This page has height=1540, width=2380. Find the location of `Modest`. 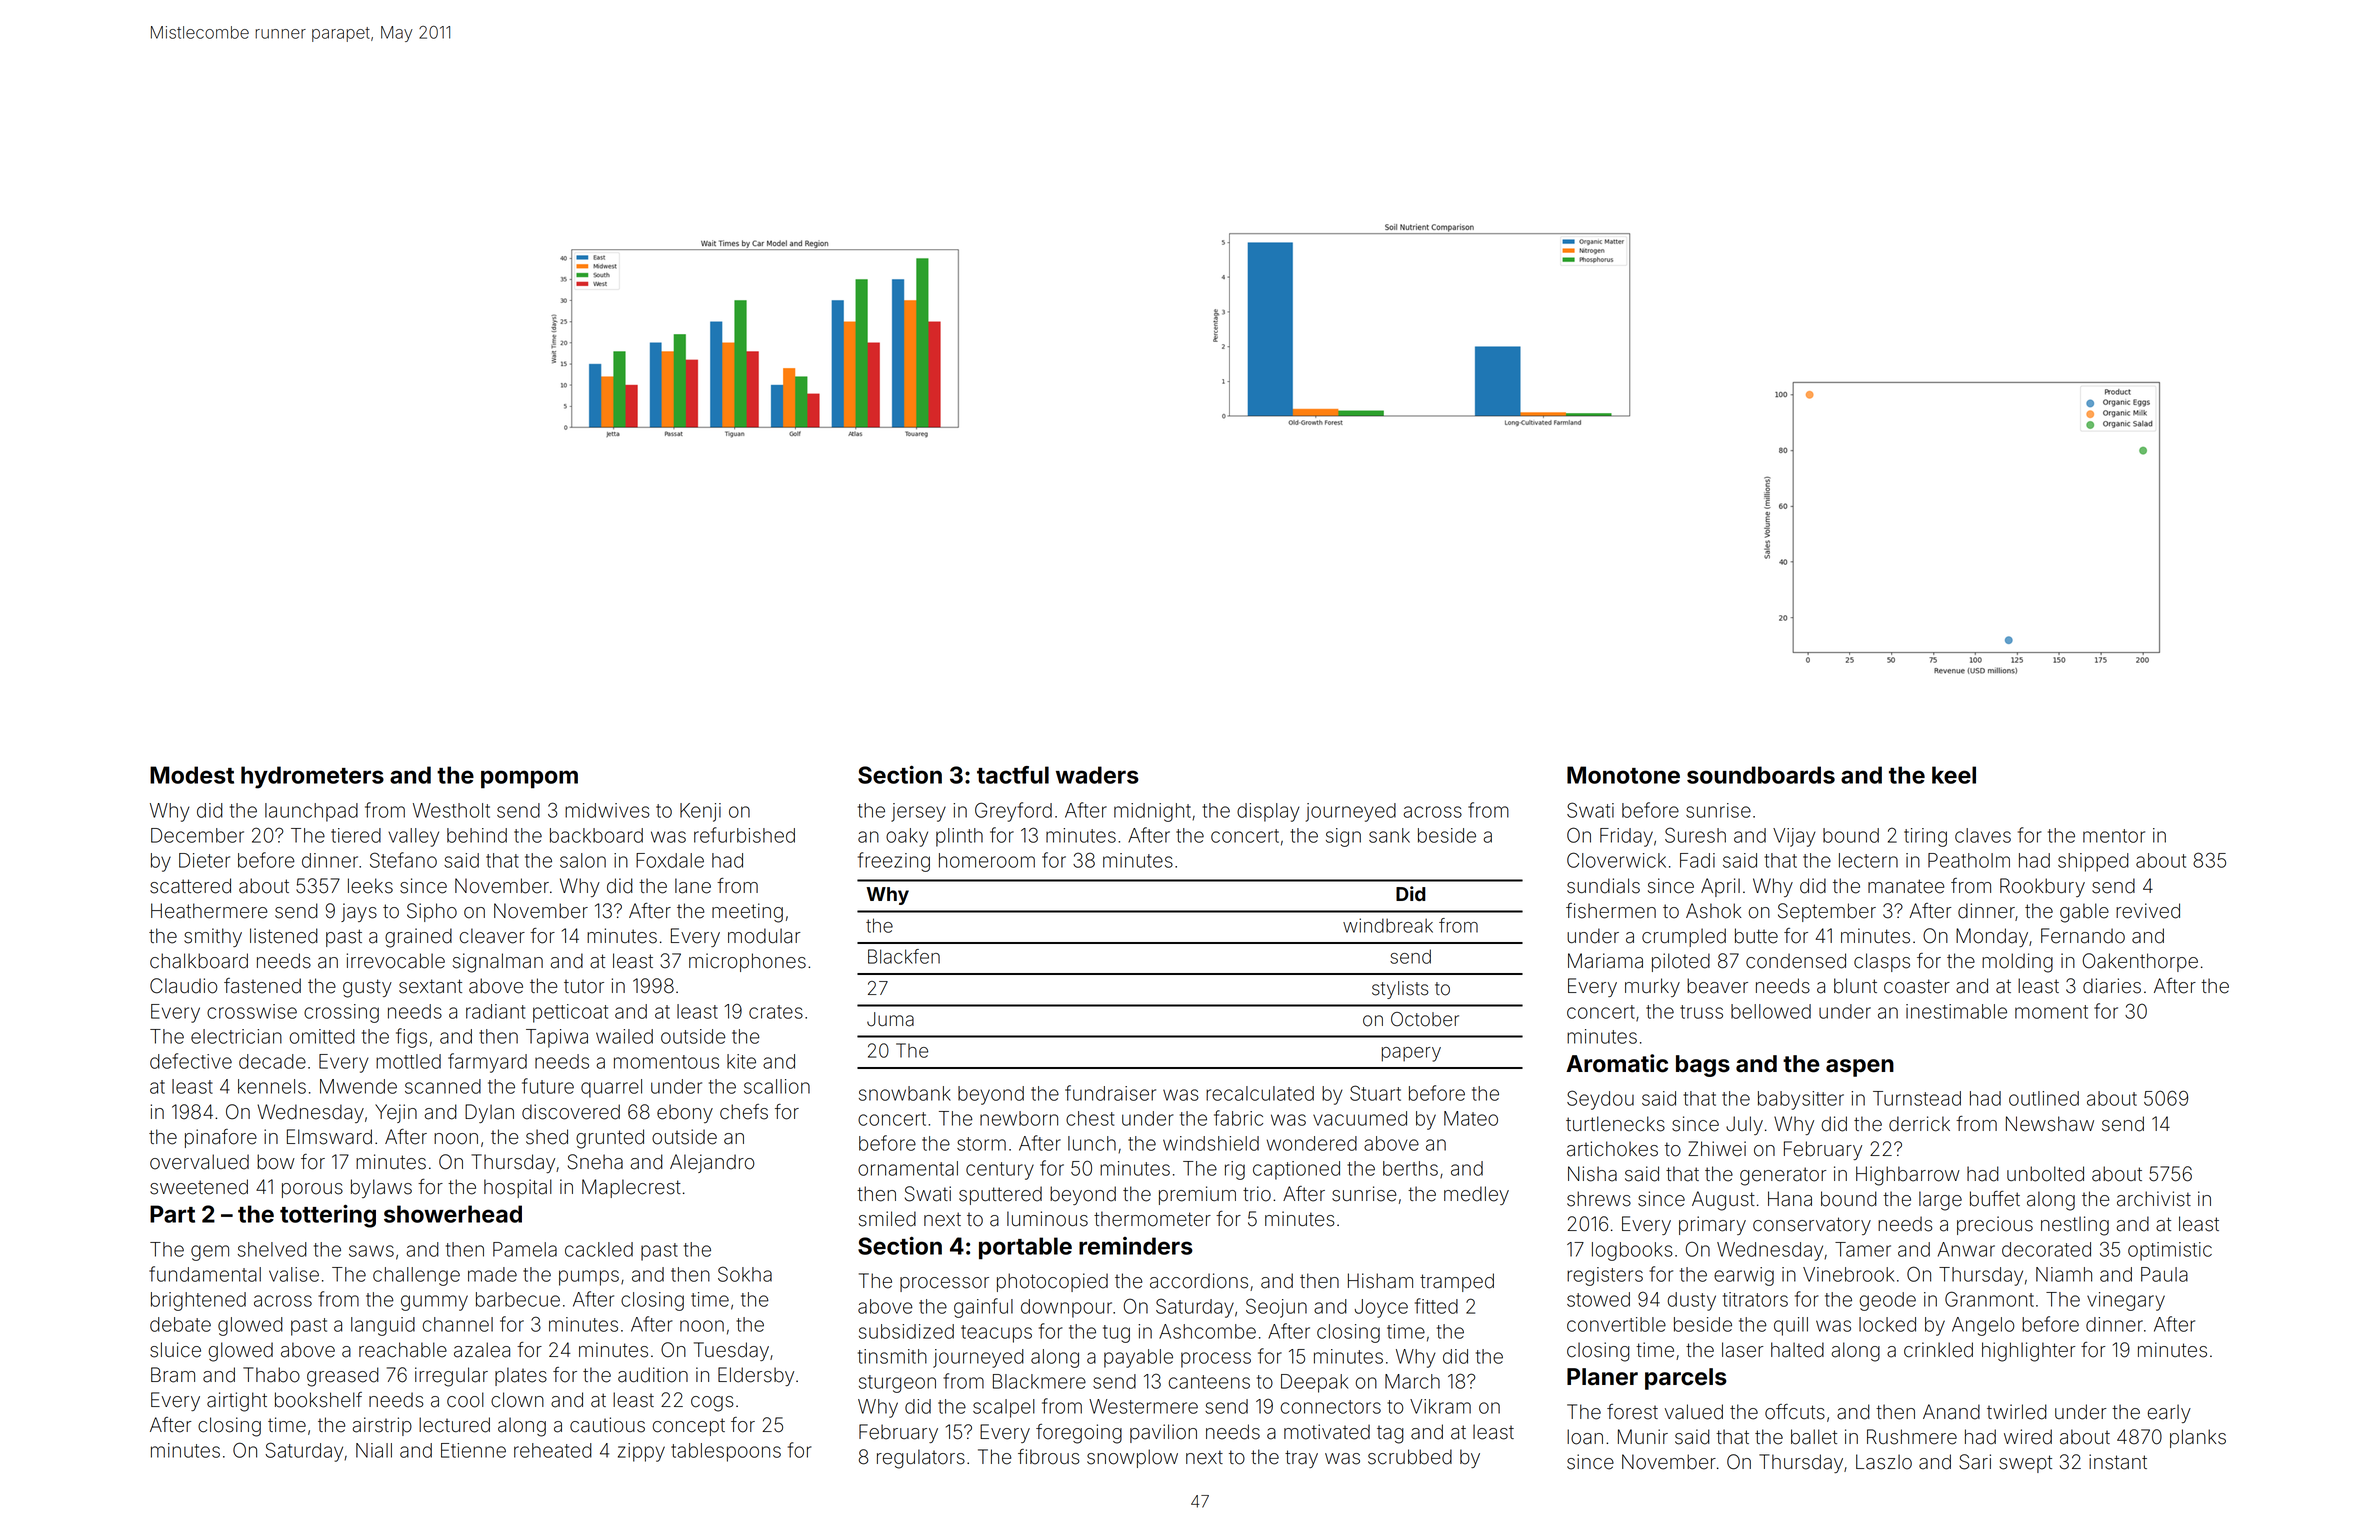

Modest is located at coordinates (192, 775).
